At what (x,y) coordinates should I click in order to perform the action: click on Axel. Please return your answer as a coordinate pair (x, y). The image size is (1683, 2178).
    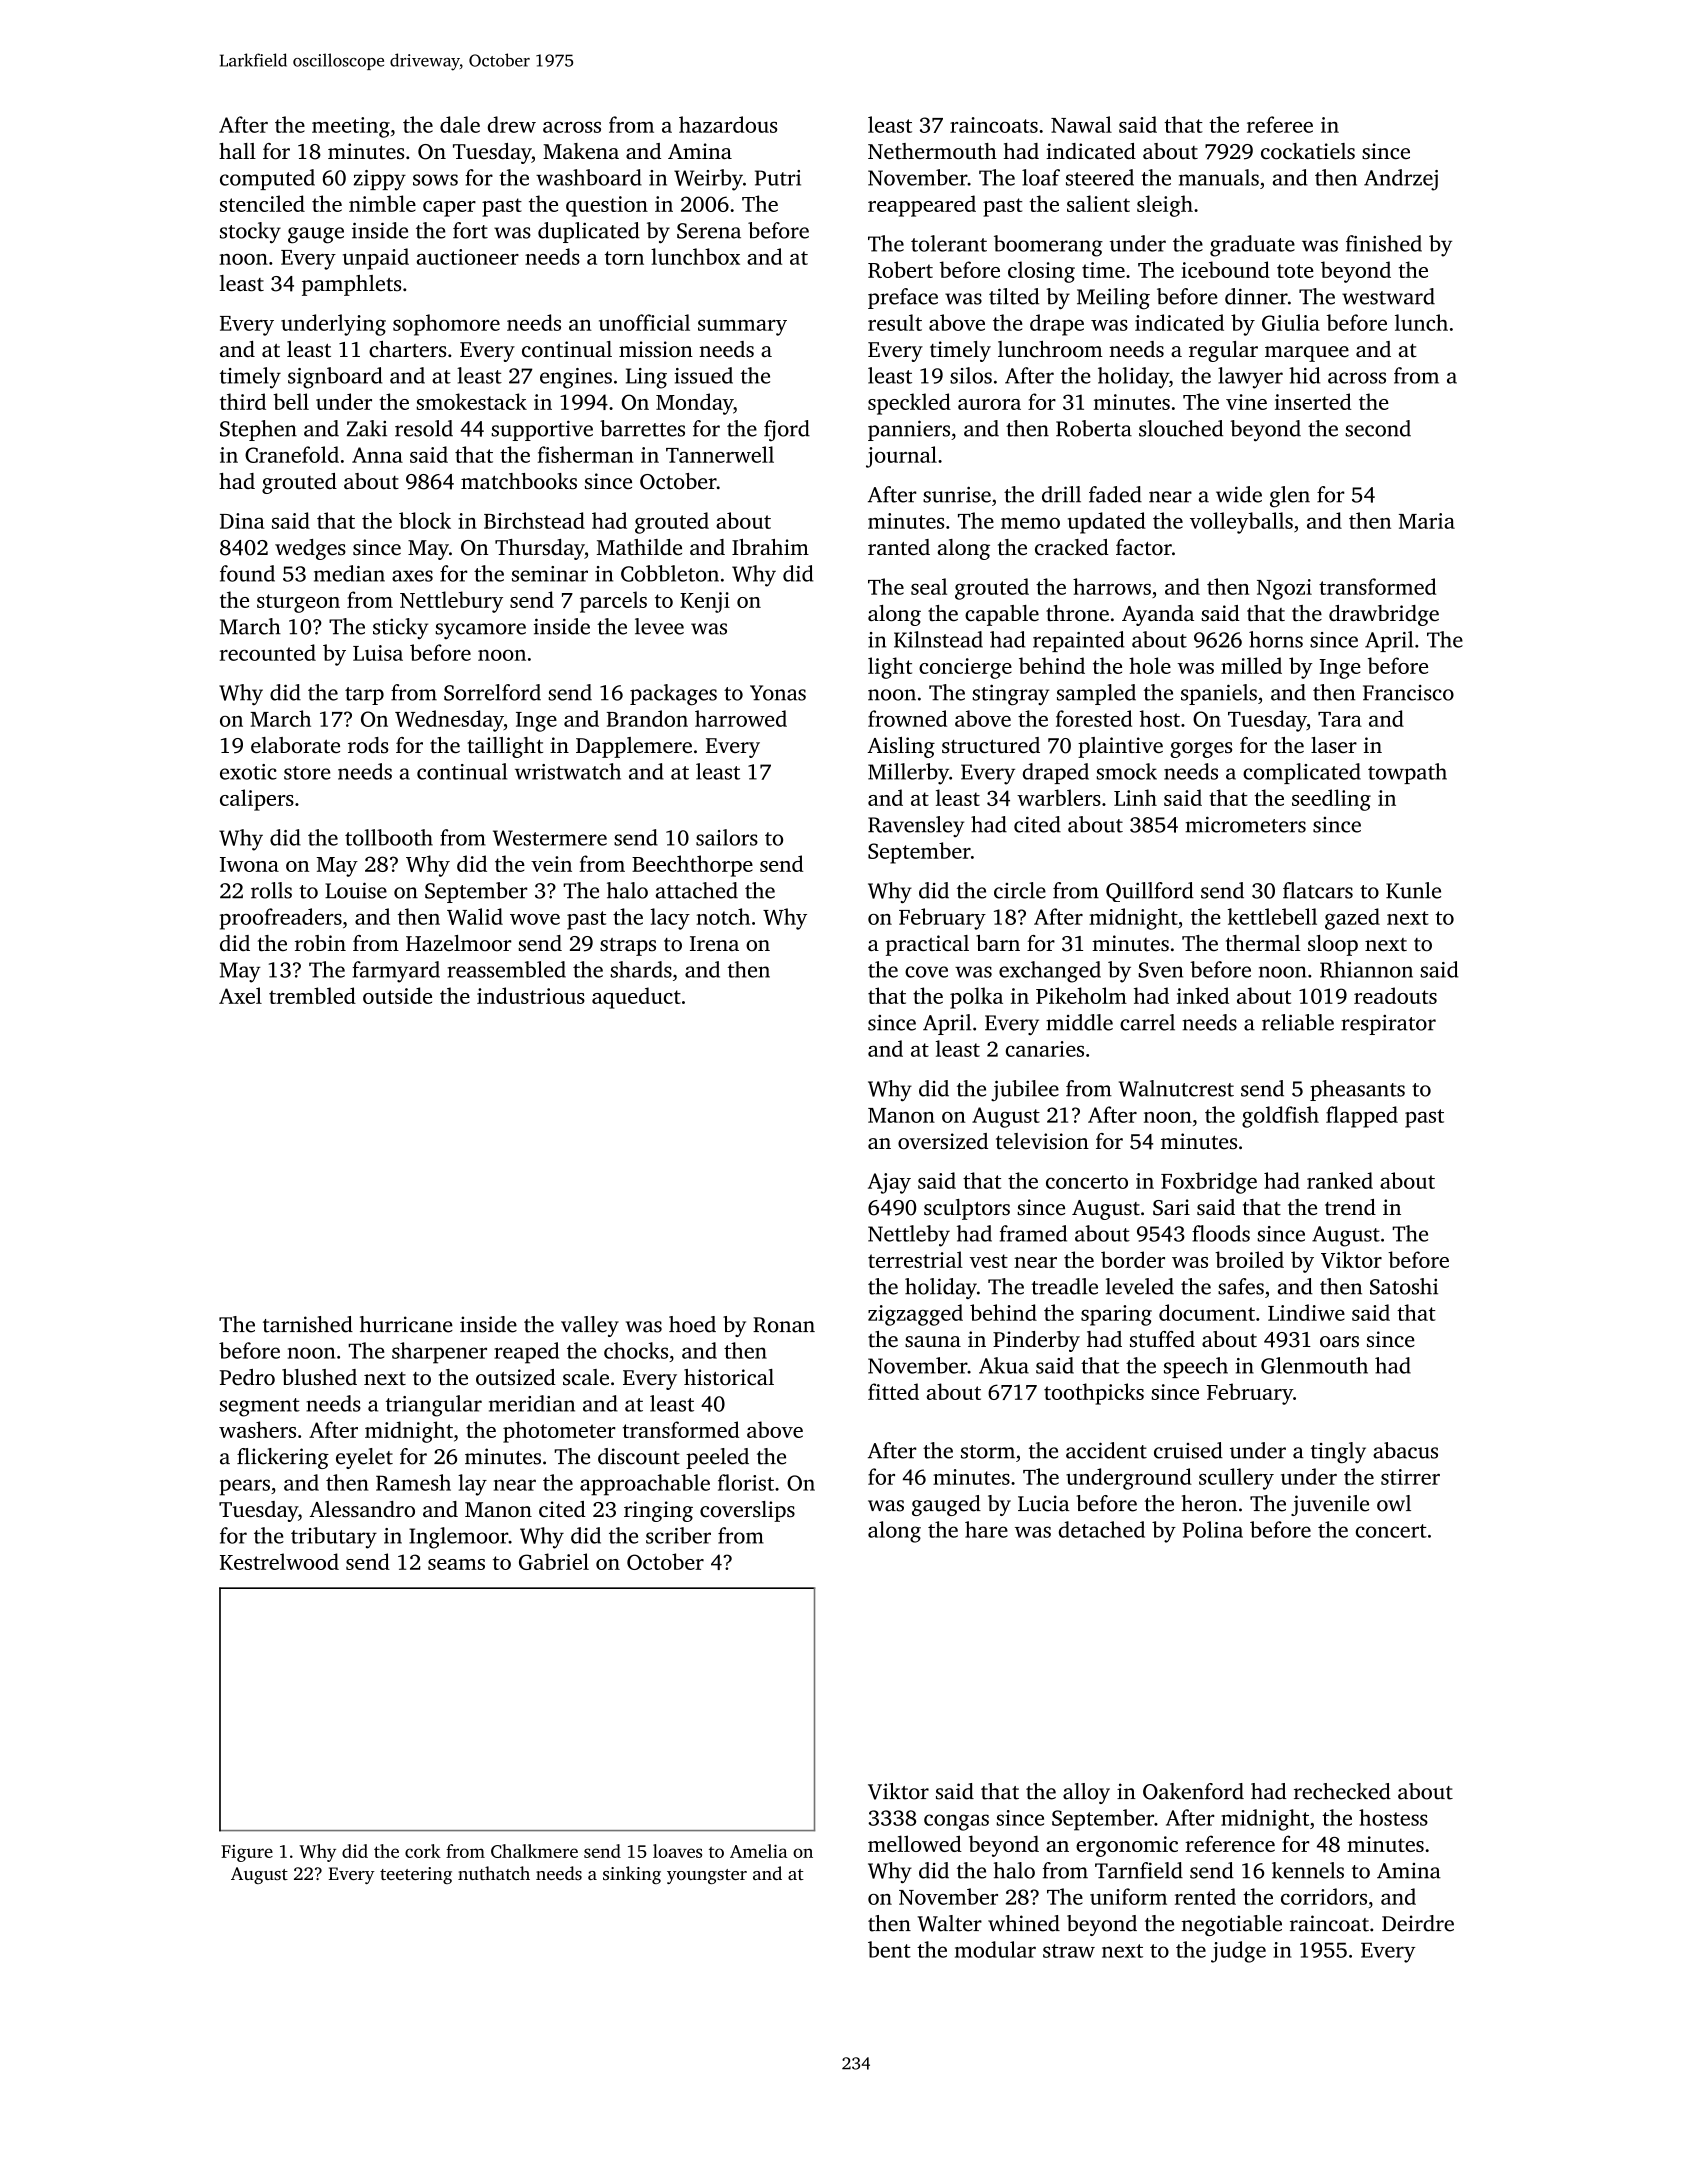
    Looking at the image, I should click on (240, 995).
